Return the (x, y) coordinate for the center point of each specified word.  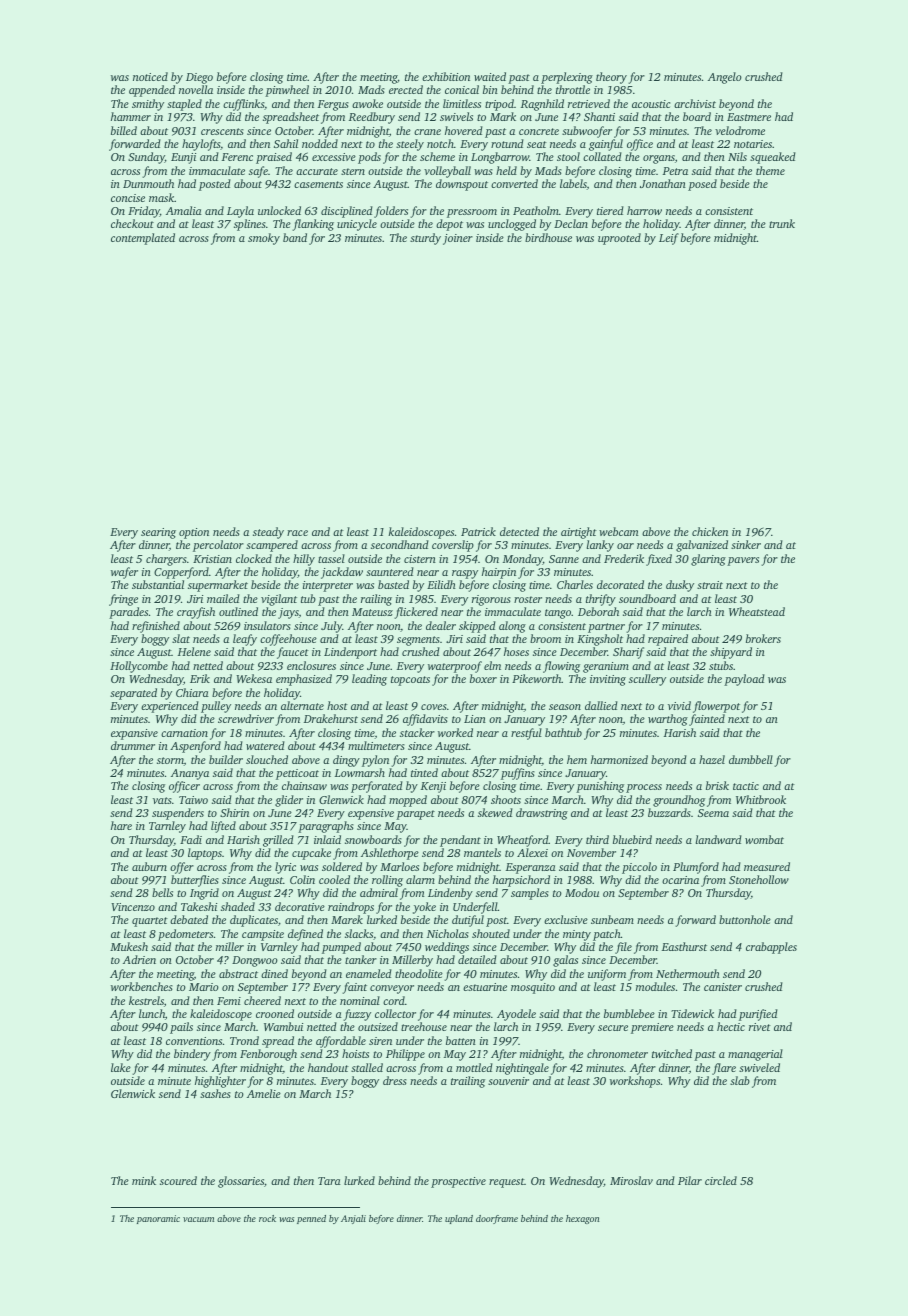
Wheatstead (757, 611)
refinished (156, 627)
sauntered (390, 571)
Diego (199, 78)
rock (267, 1218)
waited (490, 76)
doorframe (497, 1219)
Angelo (725, 78)
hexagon (582, 1219)
